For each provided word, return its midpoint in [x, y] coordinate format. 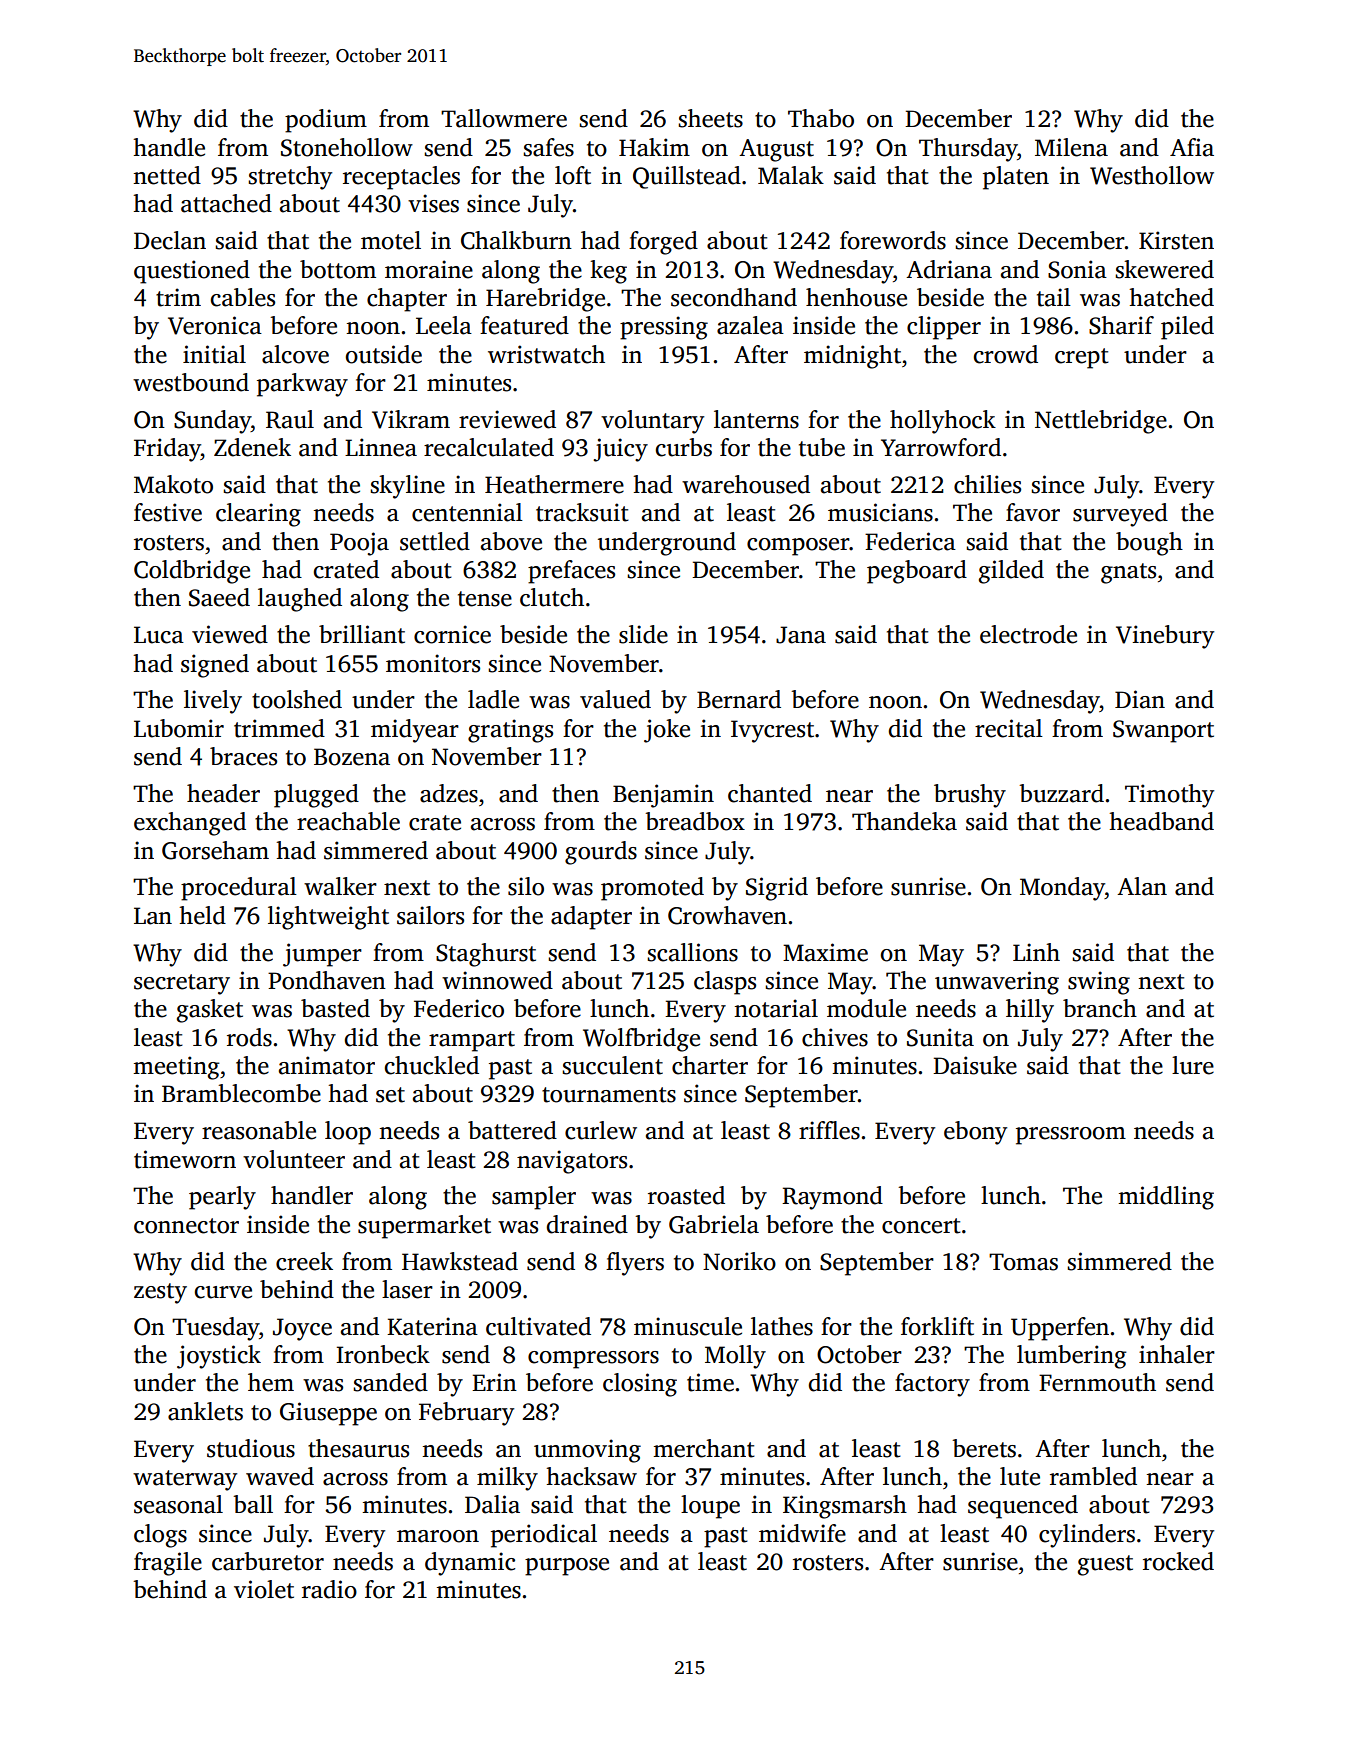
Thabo [821, 118]
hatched [1171, 297]
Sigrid [777, 889]
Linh [1036, 952]
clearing [258, 515]
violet [264, 1589]
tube [822, 447]
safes [548, 147]
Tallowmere [504, 118]
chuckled [432, 1065]
